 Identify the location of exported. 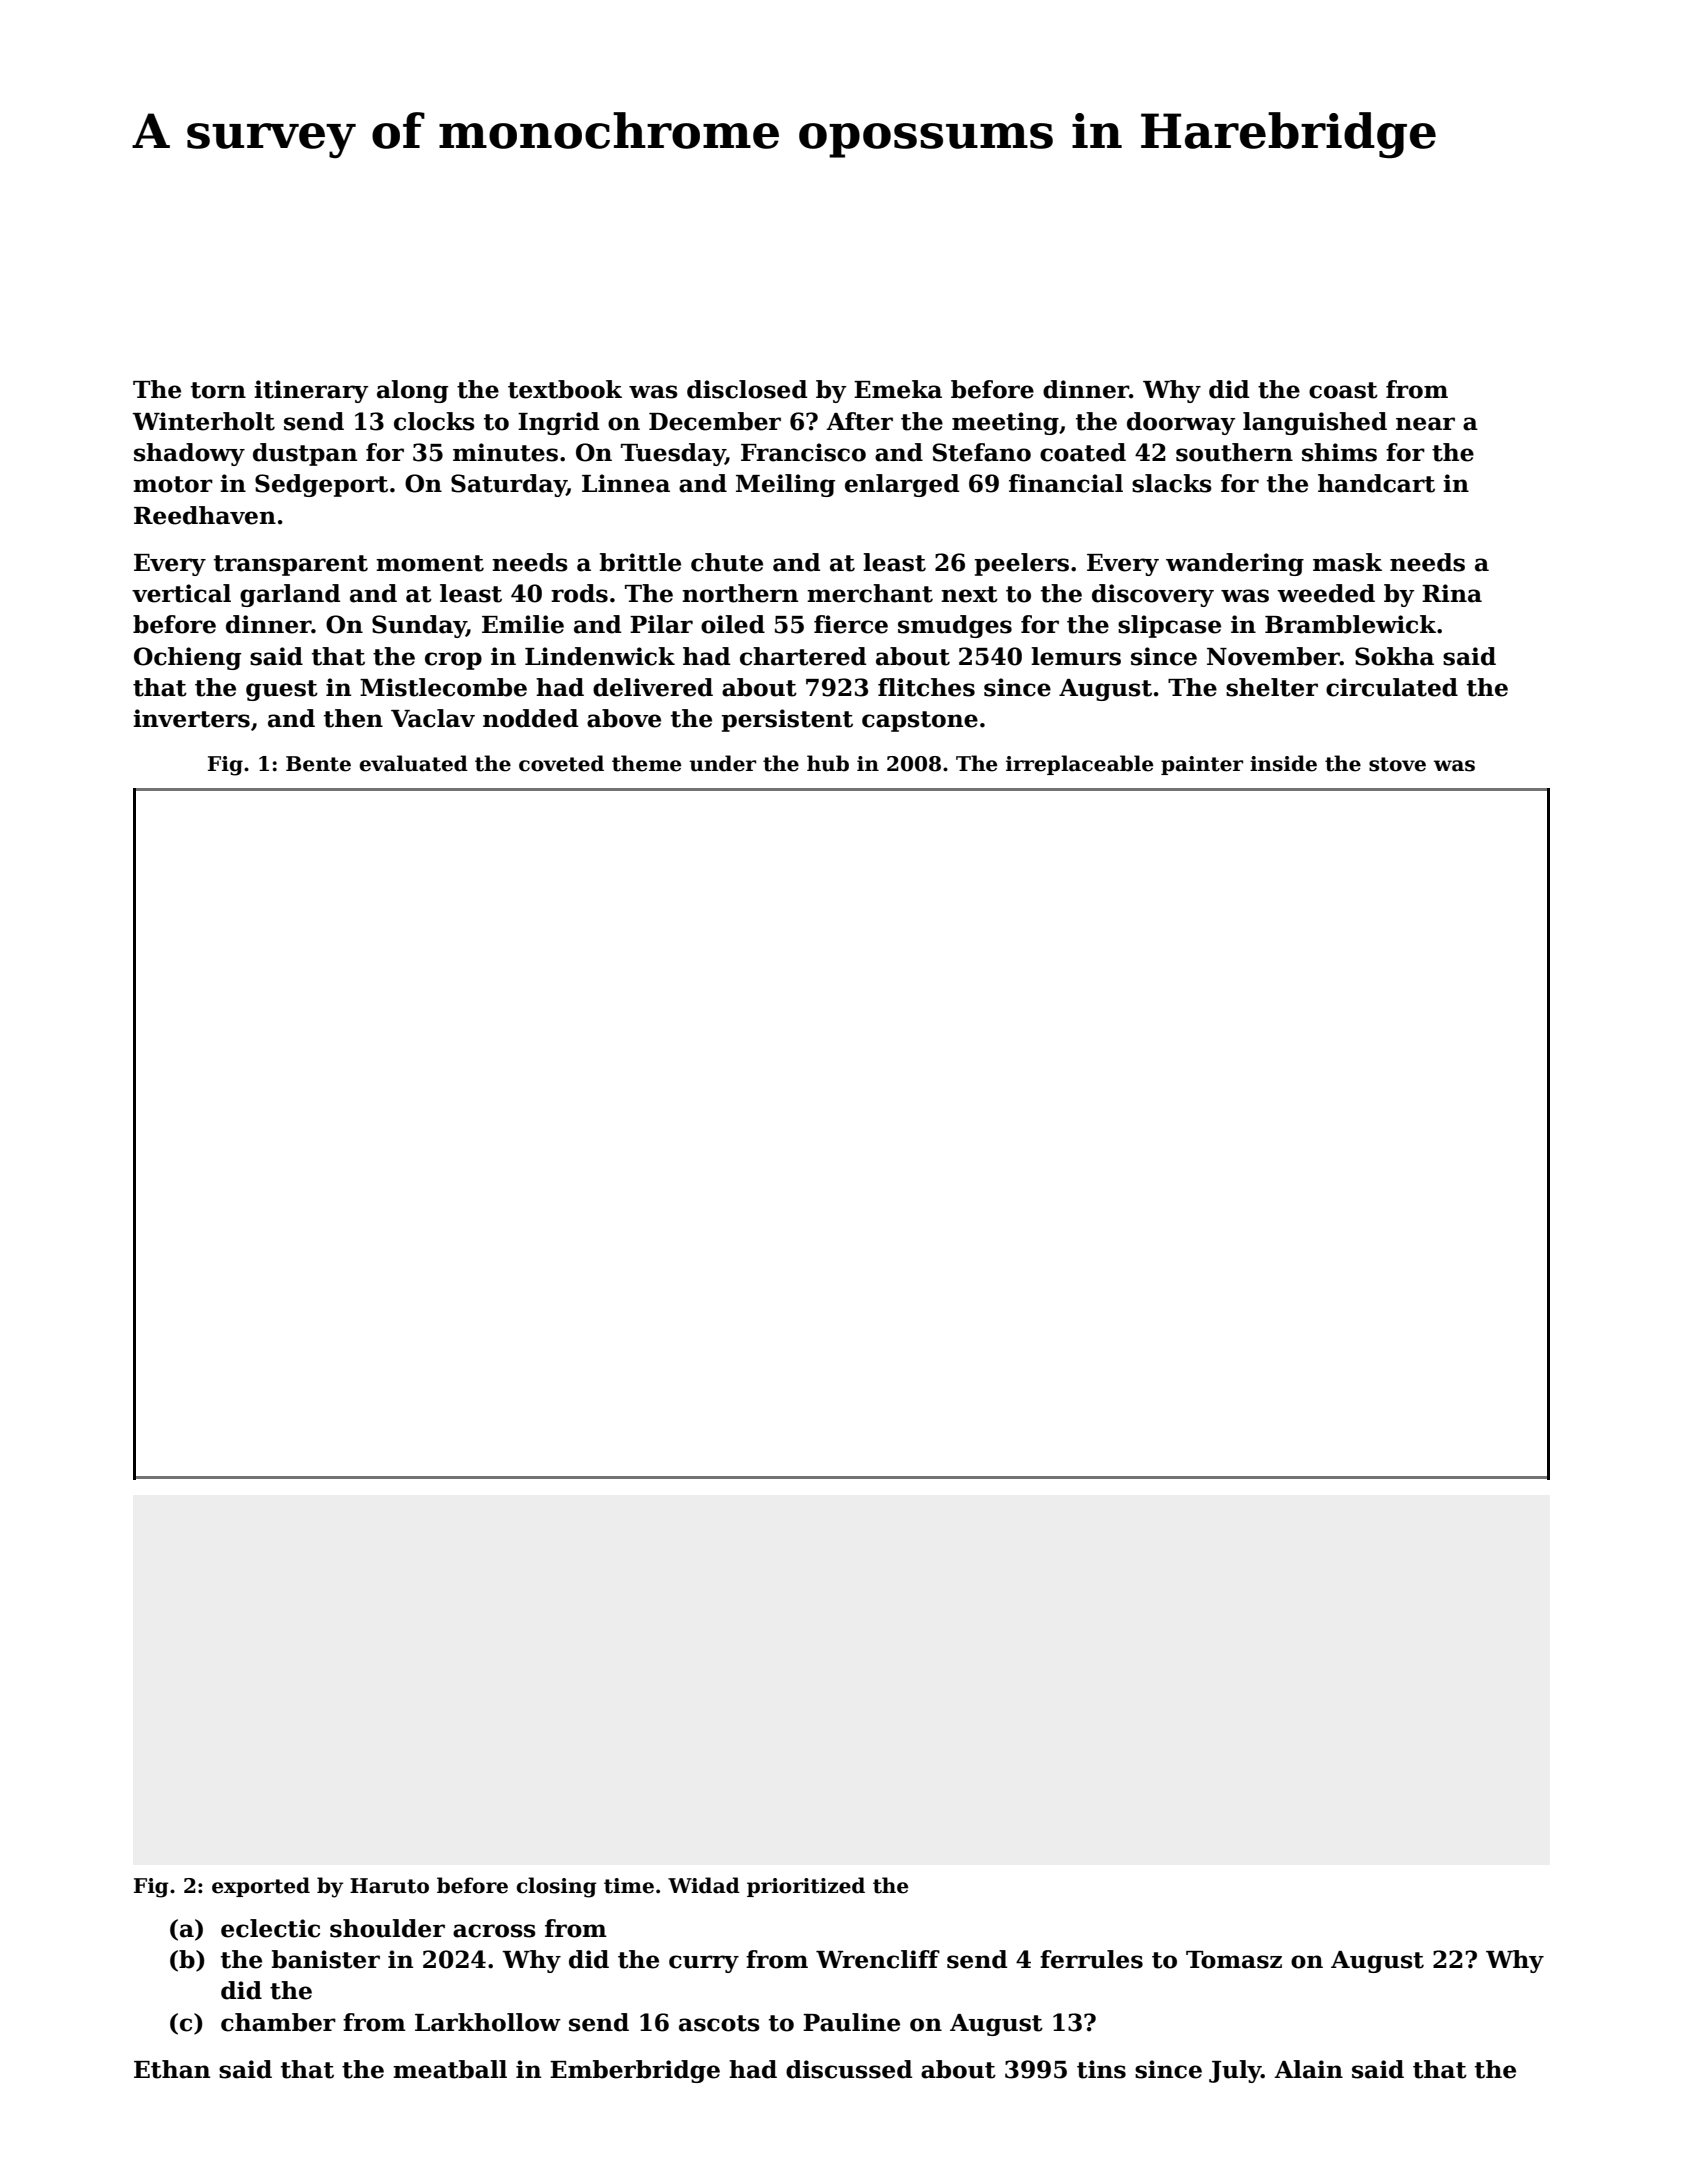
(261, 1887).
